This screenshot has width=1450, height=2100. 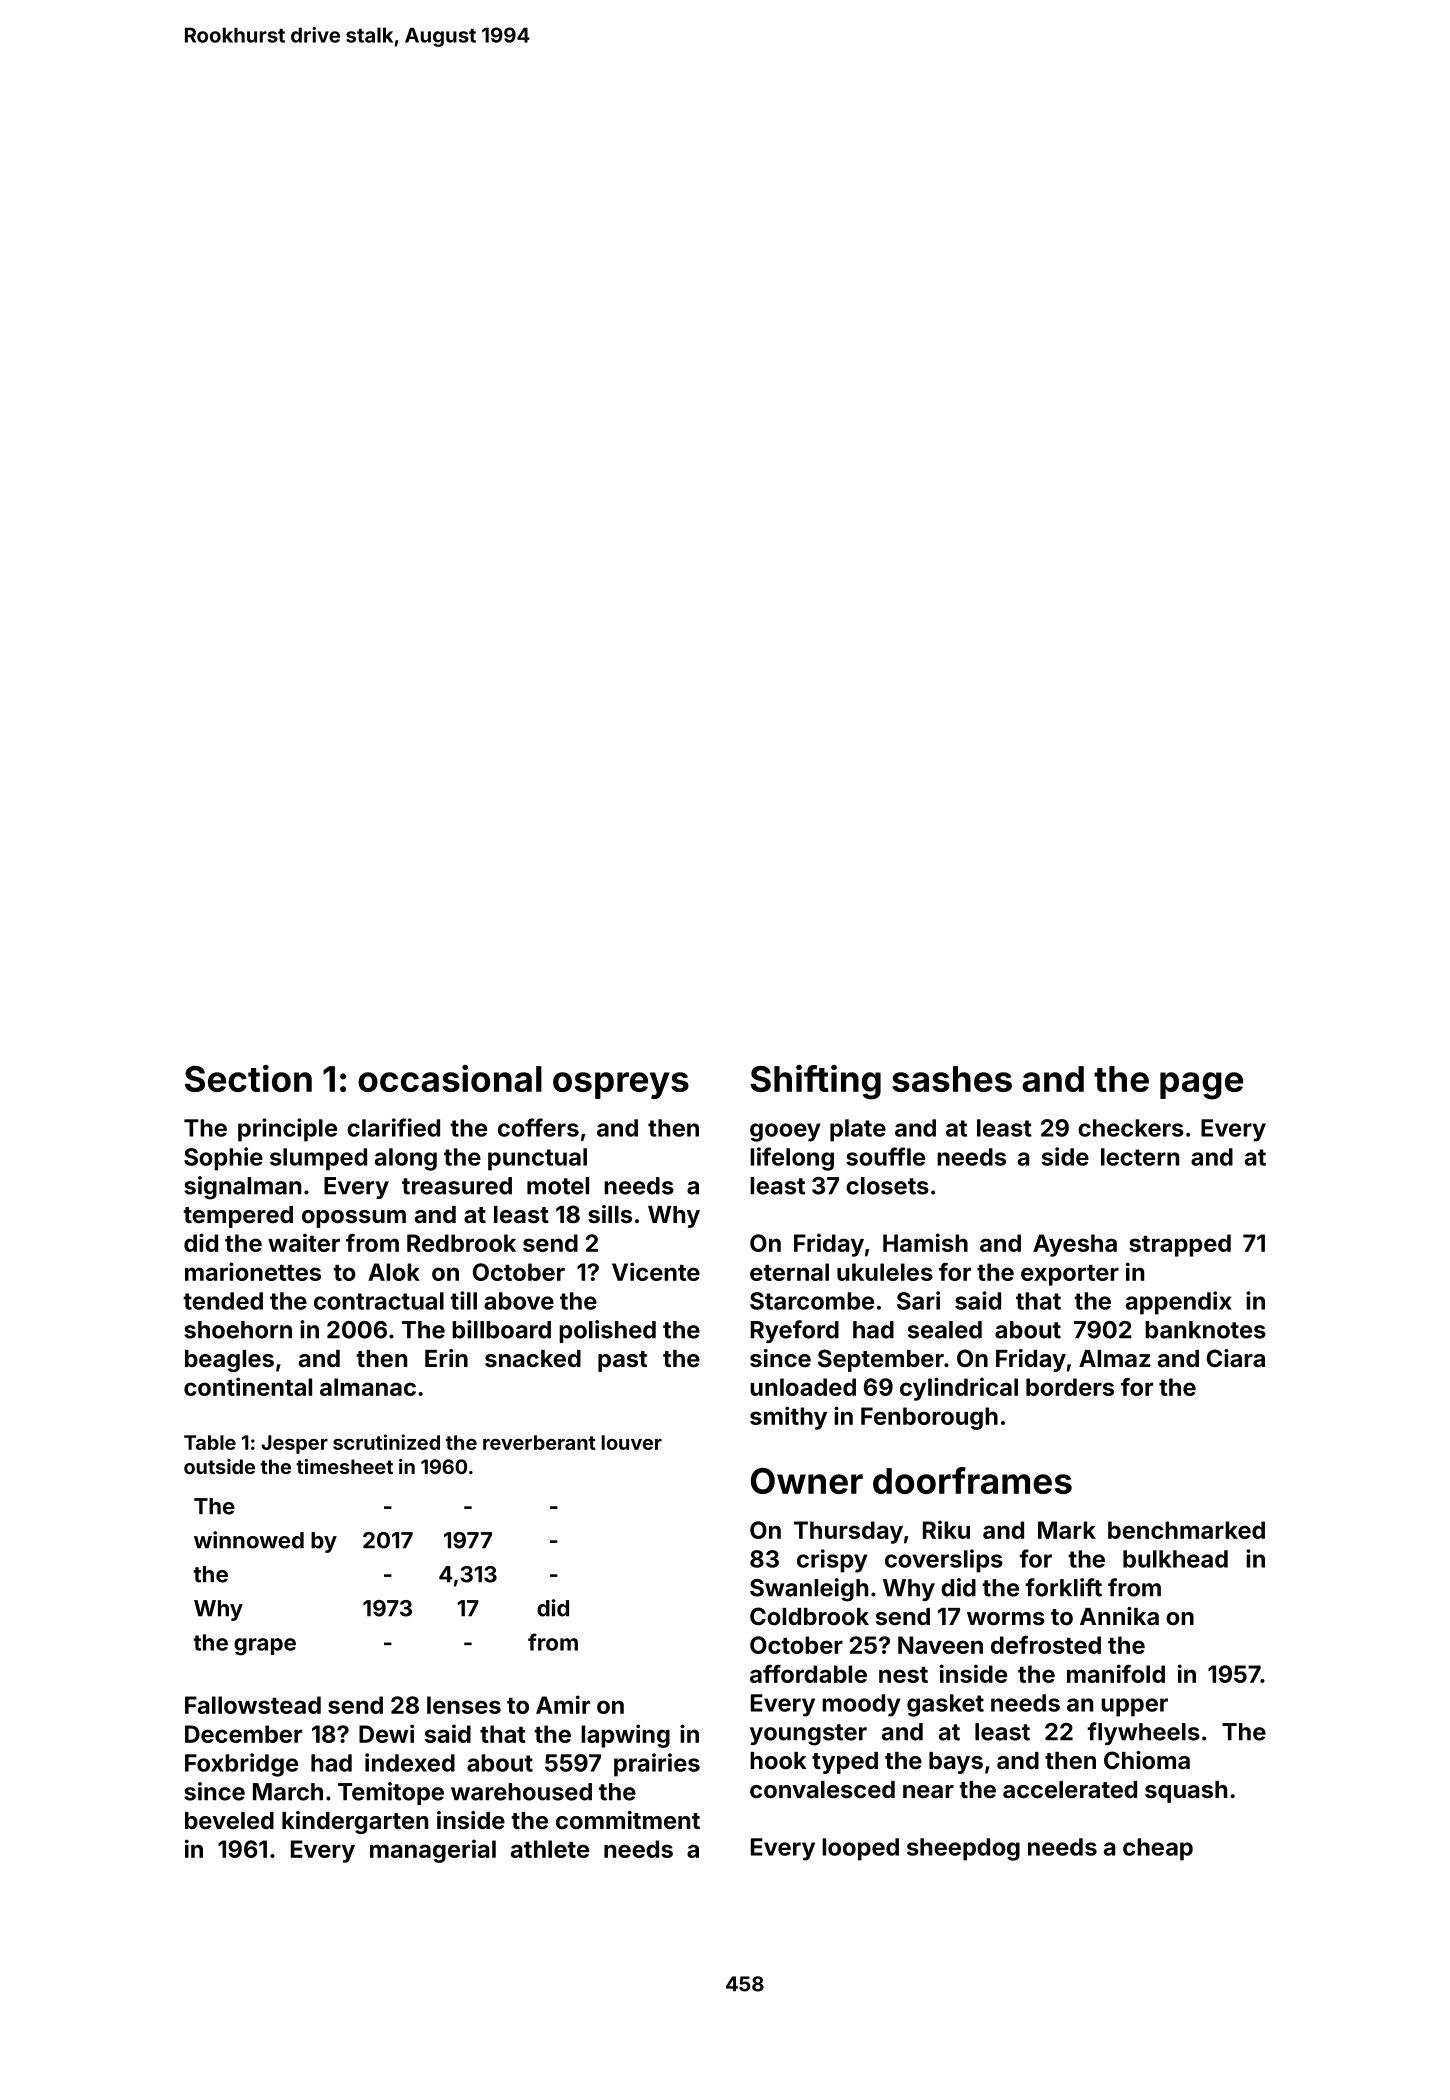 I want to click on lectern, so click(x=1140, y=1157).
